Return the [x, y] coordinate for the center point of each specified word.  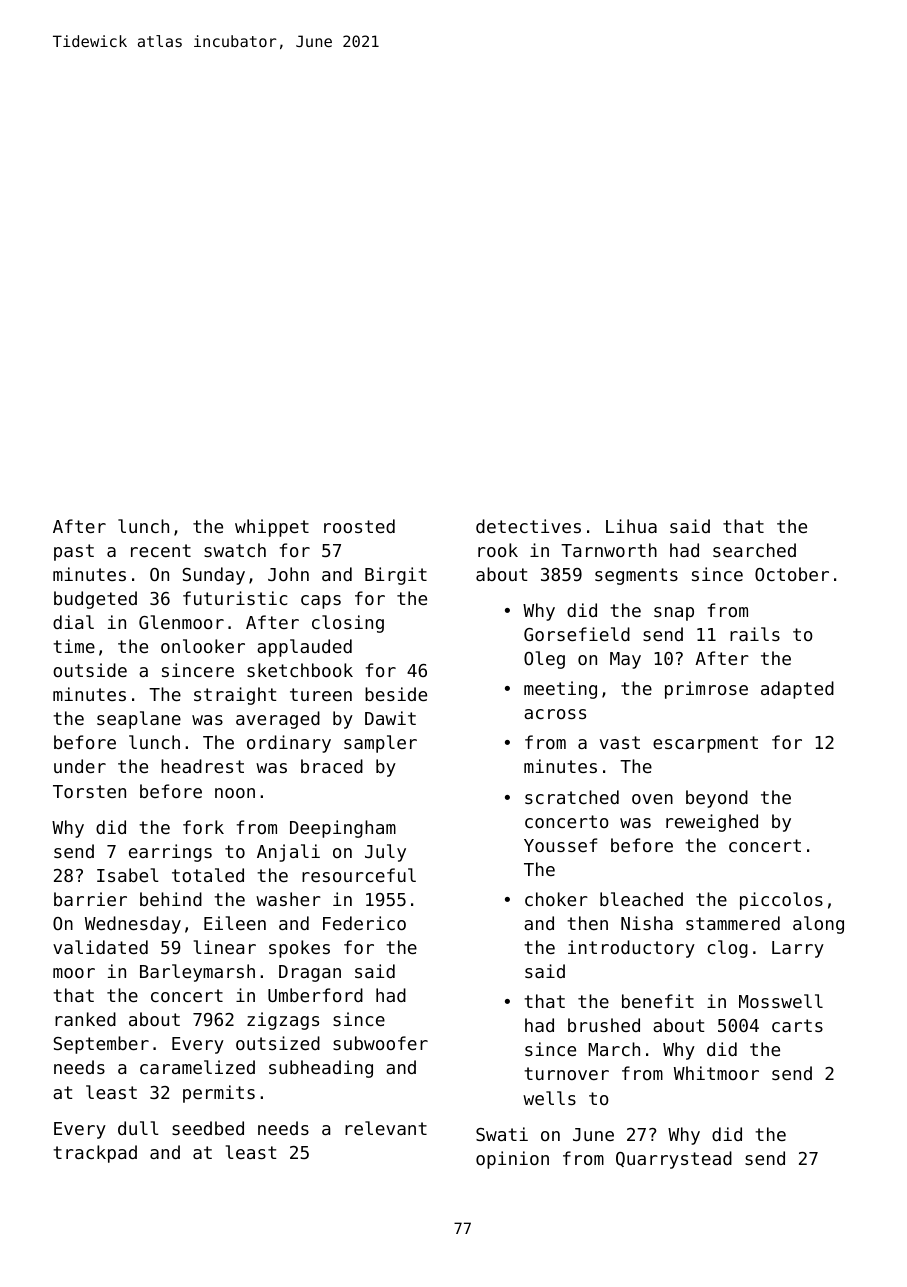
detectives [528, 526]
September [101, 1045]
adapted [797, 690]
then [587, 923]
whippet [272, 528]
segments [636, 576]
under [80, 766]
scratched [572, 797]
